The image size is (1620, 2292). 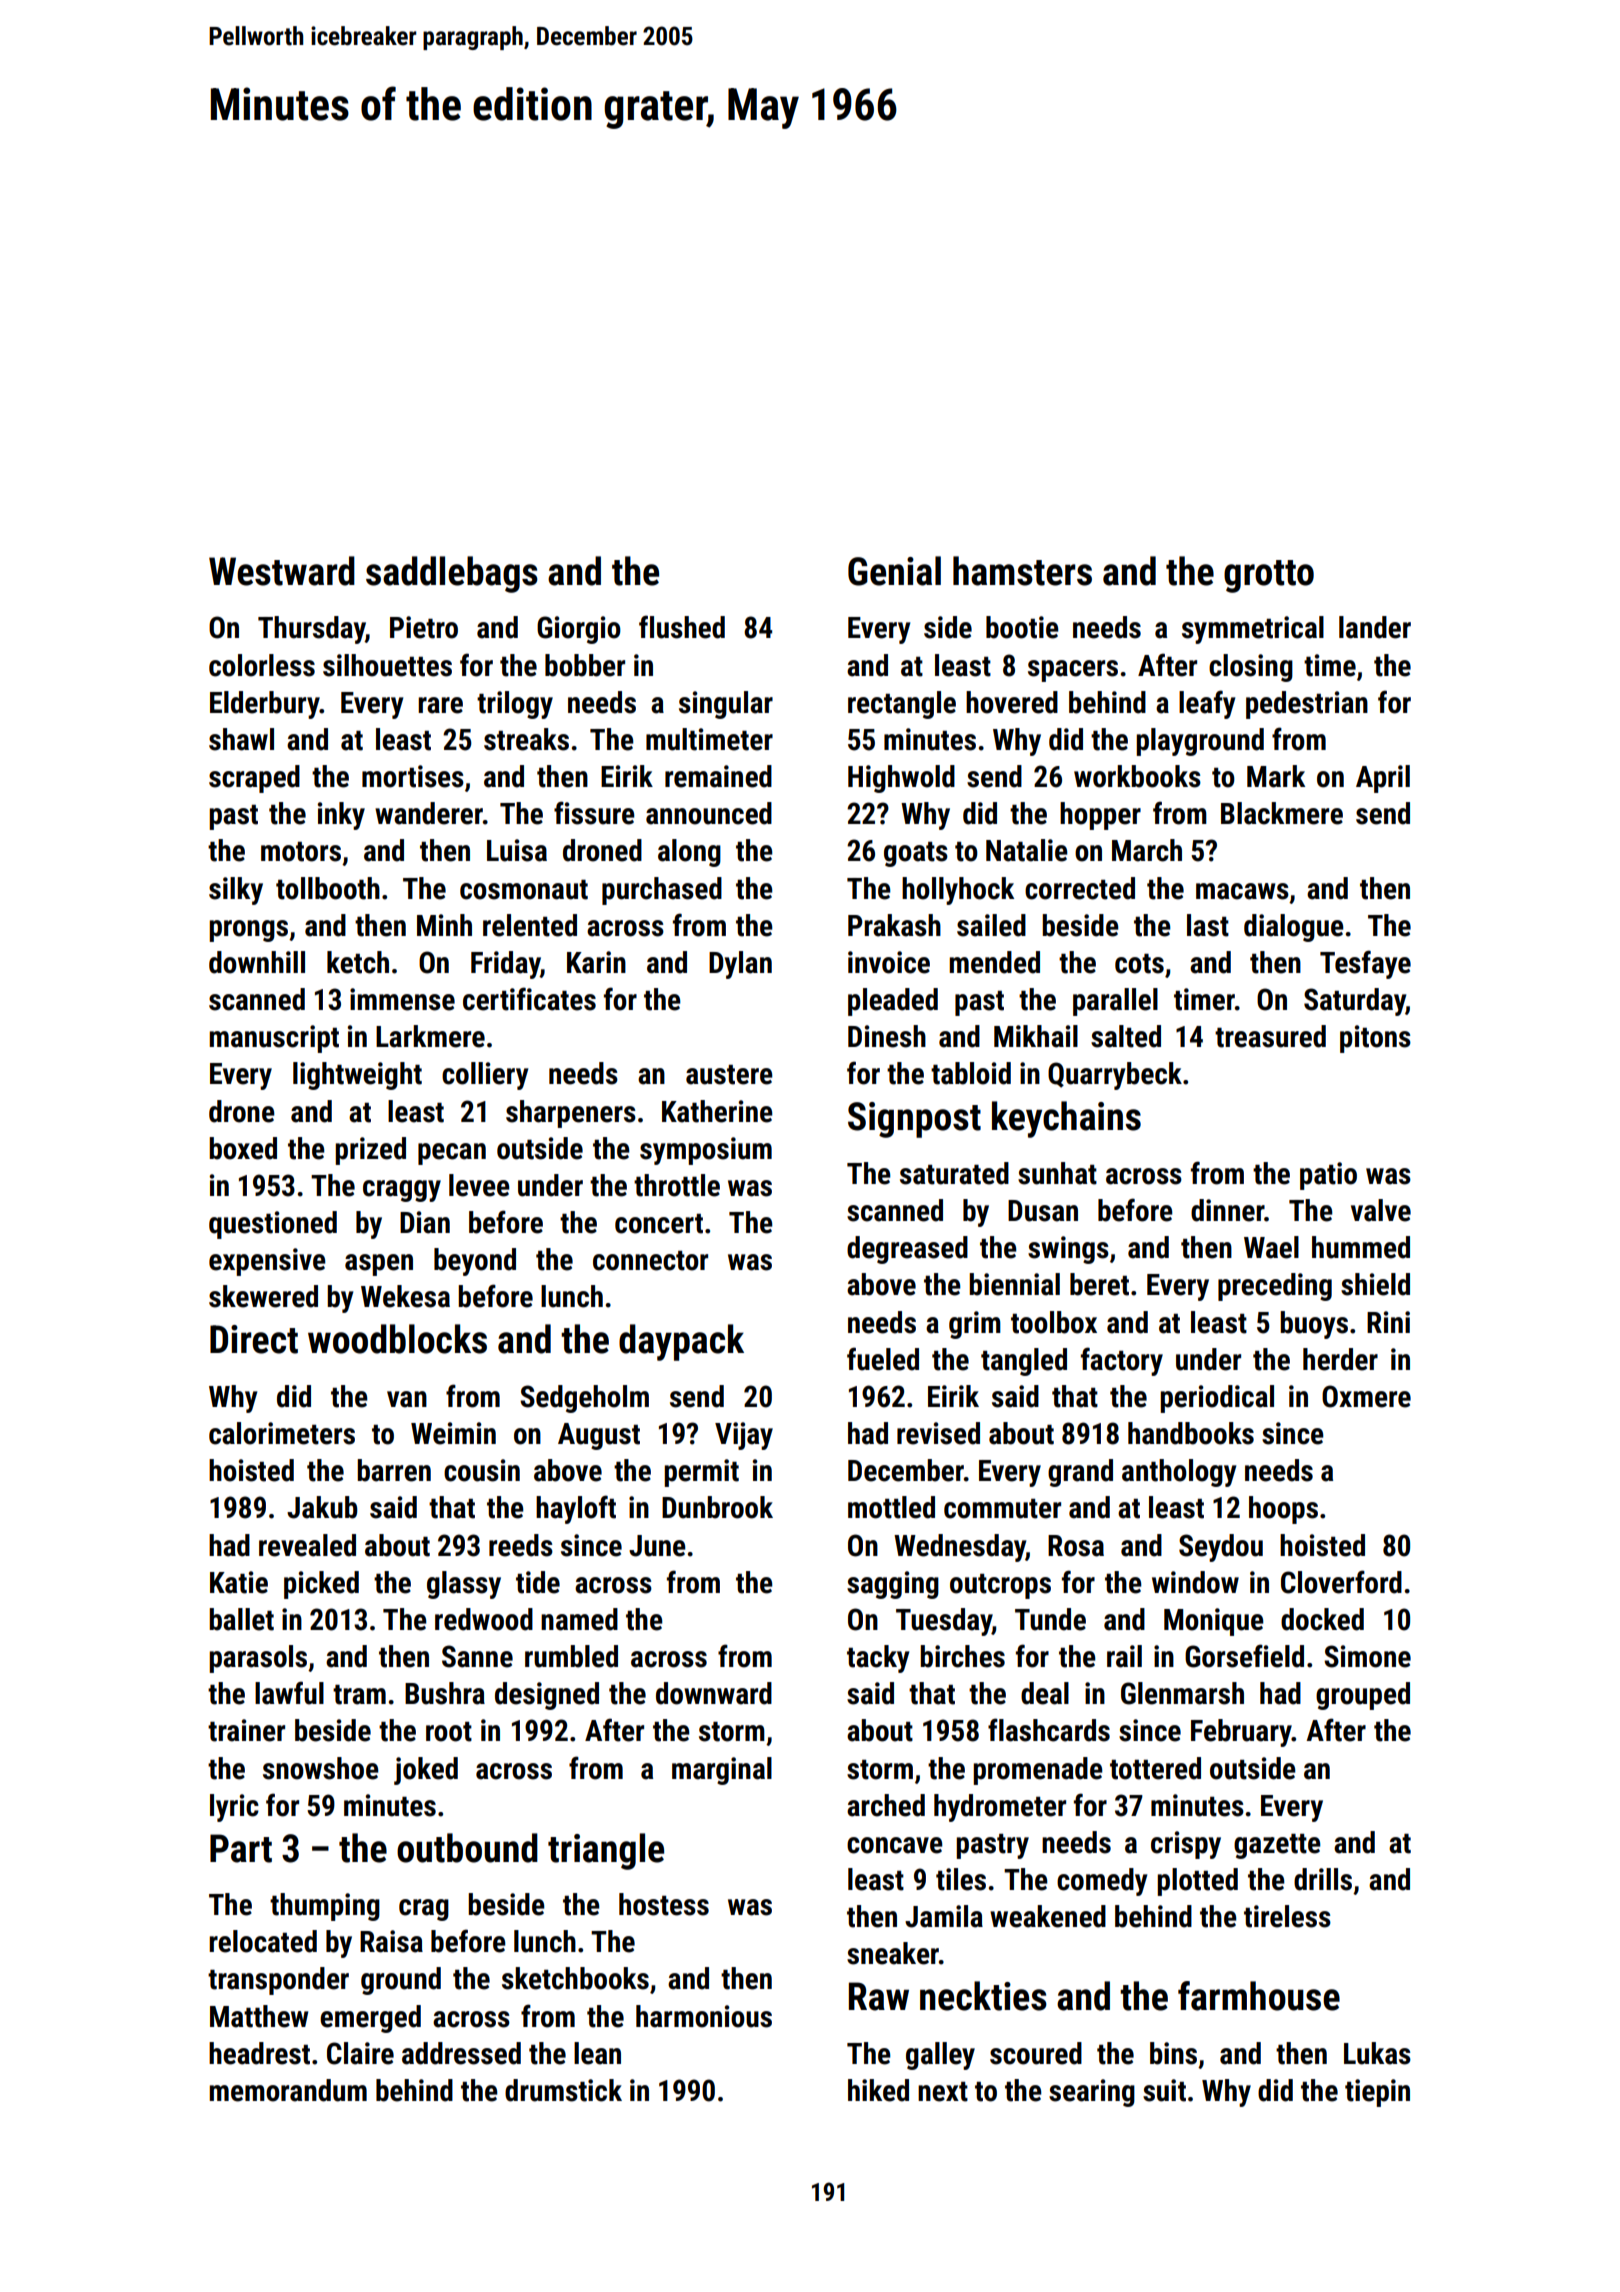 What do you see at coordinates (288, 2090) in the screenshot?
I see `memorandum` at bounding box center [288, 2090].
